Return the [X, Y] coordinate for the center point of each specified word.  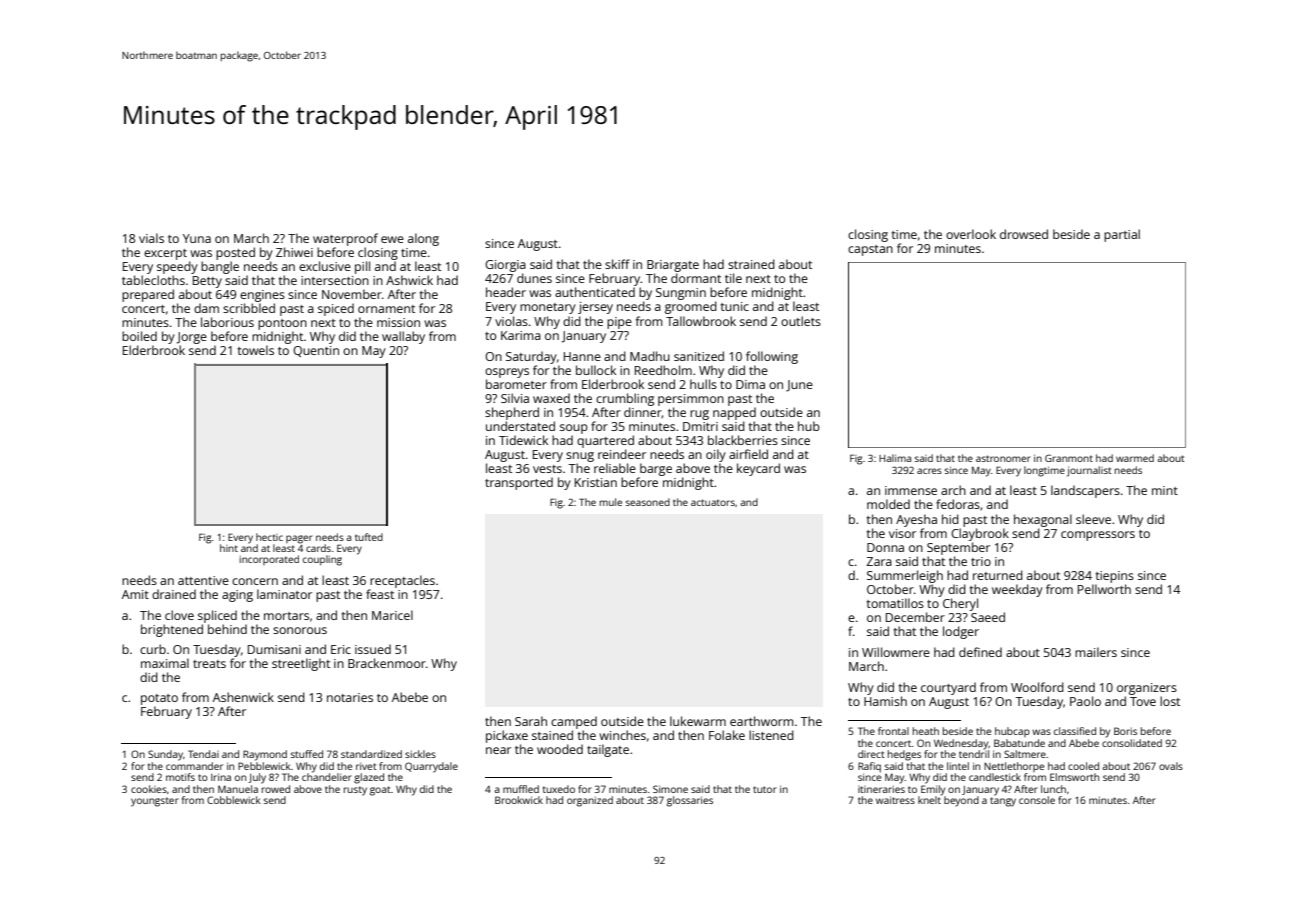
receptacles [402, 581]
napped [734, 413]
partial [1122, 235]
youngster [155, 802]
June [799, 386]
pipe [619, 323]
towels [256, 350]
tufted [369, 537]
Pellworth [1104, 589]
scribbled [249, 308]
